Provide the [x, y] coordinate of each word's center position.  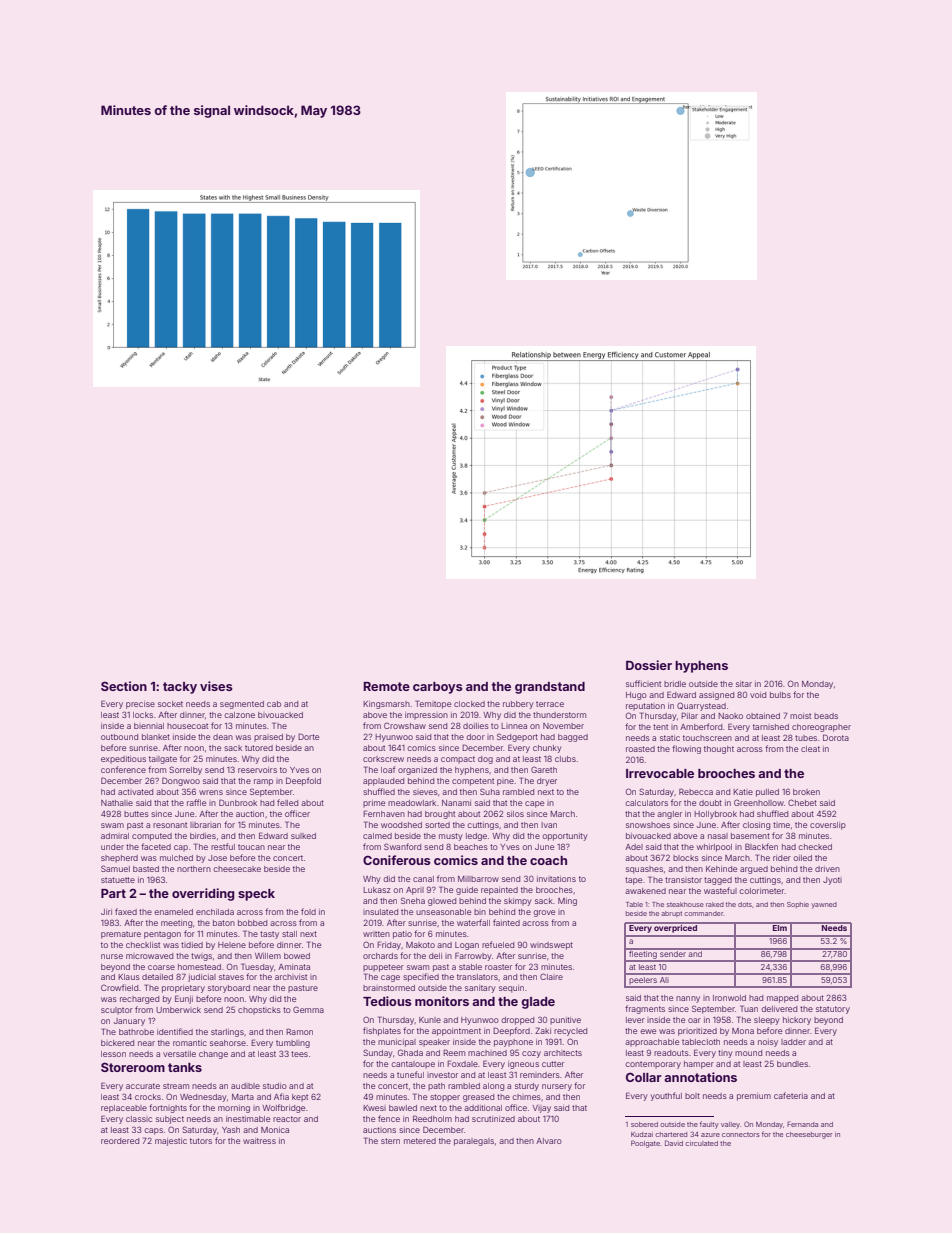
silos [515, 814]
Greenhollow [759, 802]
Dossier [649, 665]
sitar [744, 684]
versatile [179, 1054]
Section [124, 686]
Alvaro [549, 1141]
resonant [170, 825]
